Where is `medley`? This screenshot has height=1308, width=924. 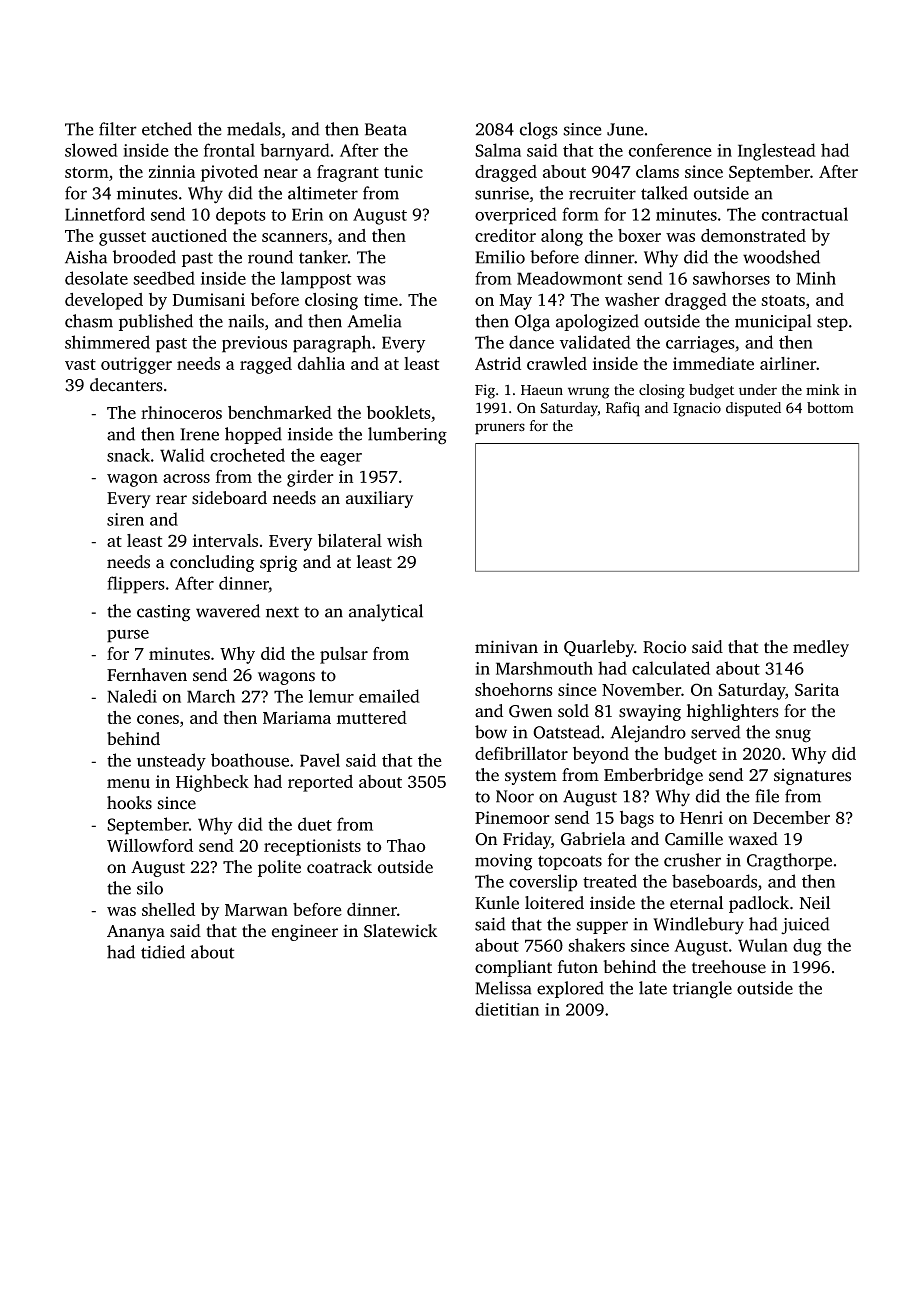 medley is located at coordinates (821, 648).
